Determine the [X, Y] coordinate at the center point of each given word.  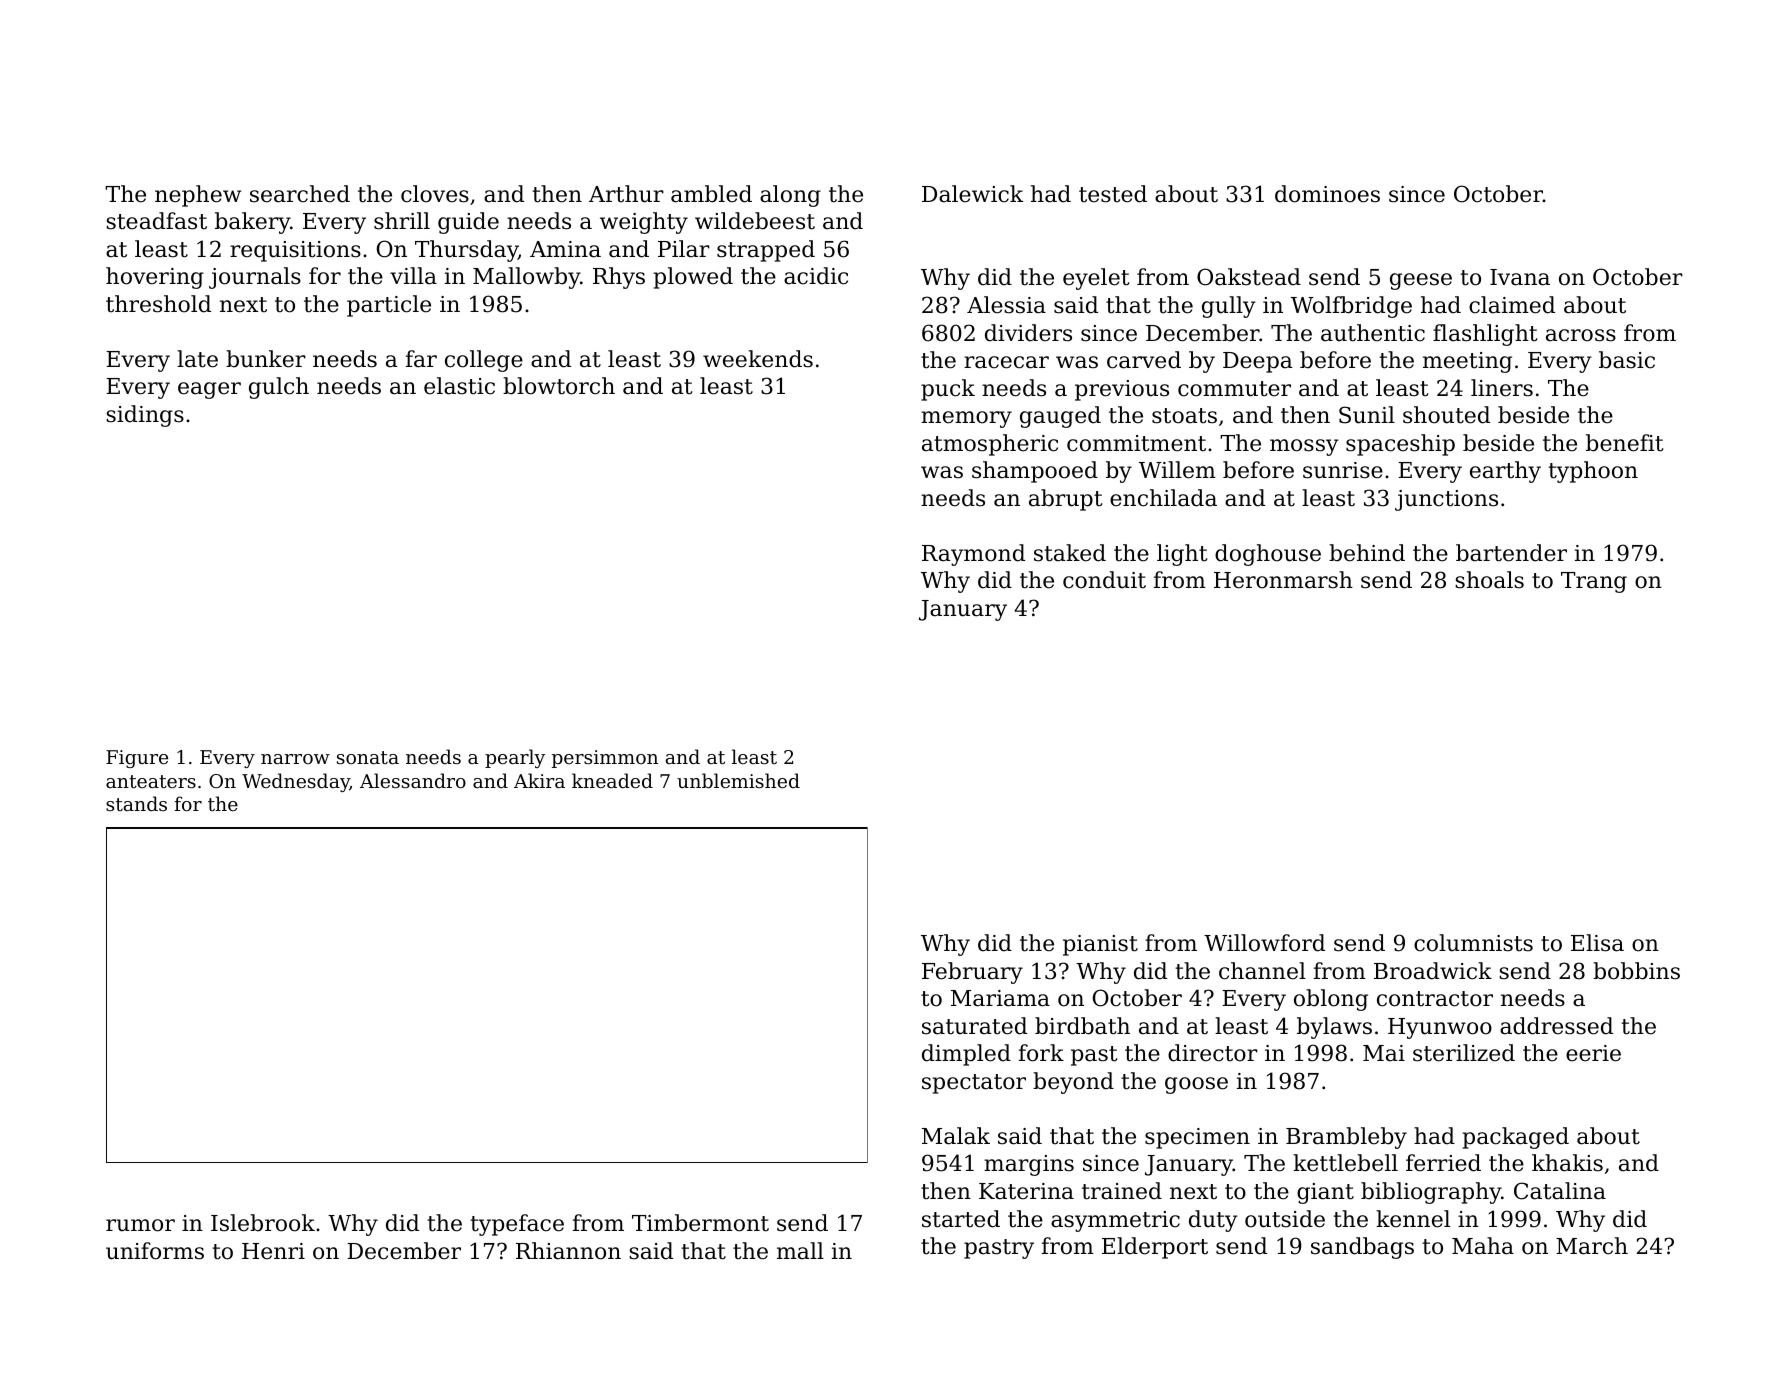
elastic [459, 386]
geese [1421, 281]
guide [468, 223]
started [961, 1219]
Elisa [1597, 943]
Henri [273, 1251]
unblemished [738, 780]
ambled [711, 194]
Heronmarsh [1283, 580]
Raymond [973, 555]
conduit [1104, 580]
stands [136, 803]
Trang [1594, 582]
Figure [137, 759]
